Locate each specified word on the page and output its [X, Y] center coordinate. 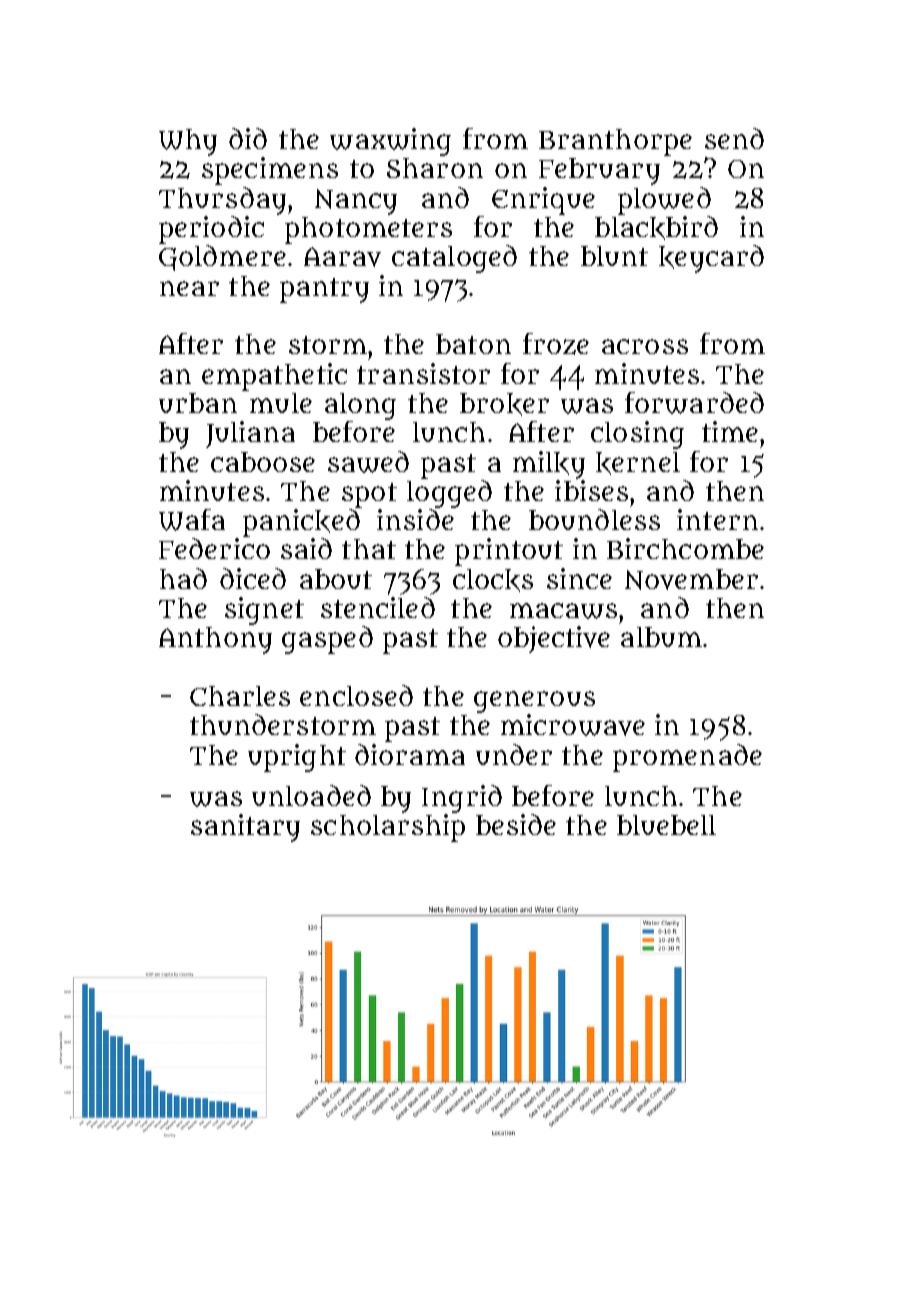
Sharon [435, 168]
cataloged [454, 259]
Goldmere [222, 258]
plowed [664, 201]
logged [449, 494]
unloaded [311, 795]
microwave [573, 725]
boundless [594, 519]
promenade [687, 758]
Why [188, 142]
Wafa [192, 520]
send [734, 138]
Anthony [215, 640]
